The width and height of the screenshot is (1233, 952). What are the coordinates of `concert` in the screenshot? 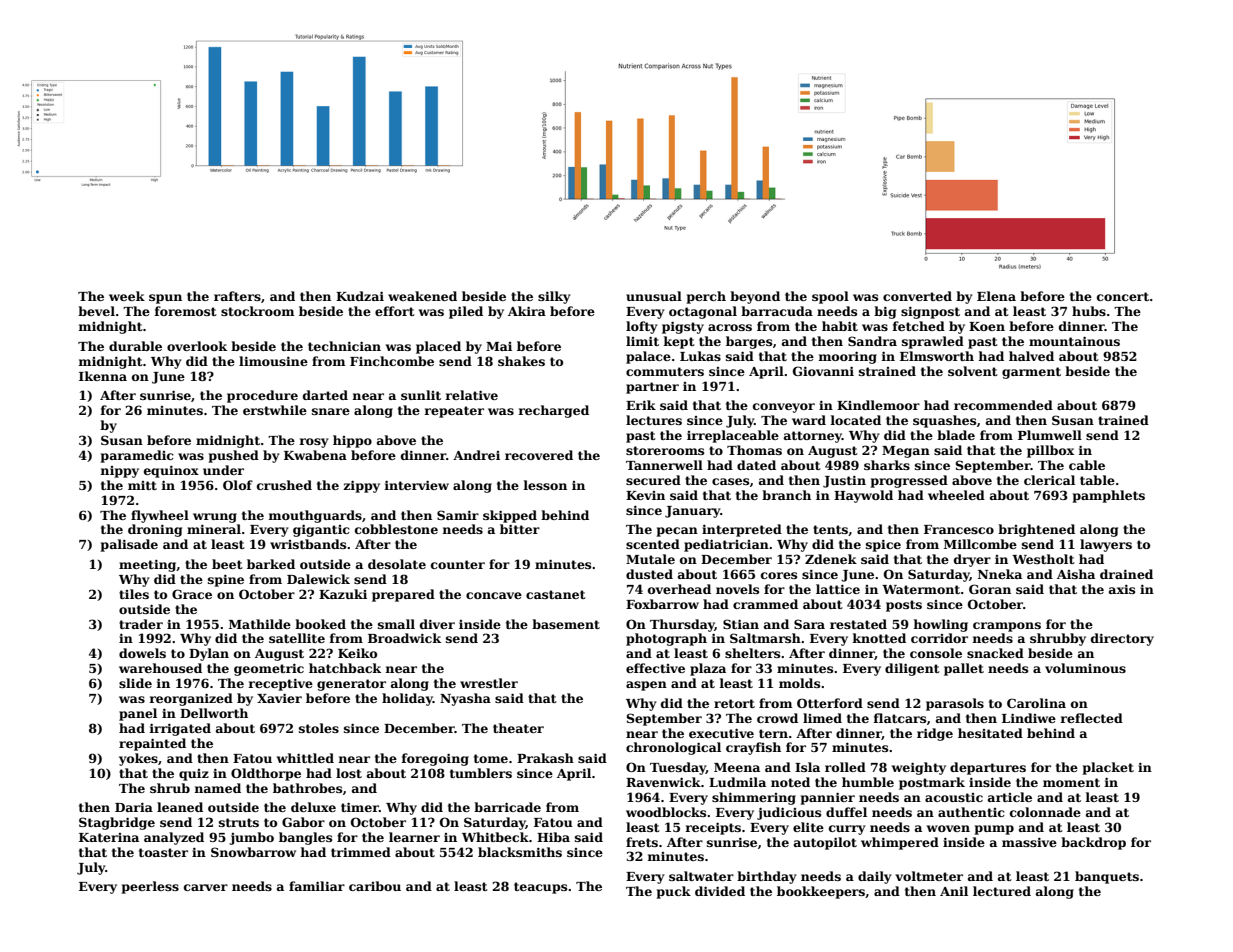 It's located at (1123, 296).
